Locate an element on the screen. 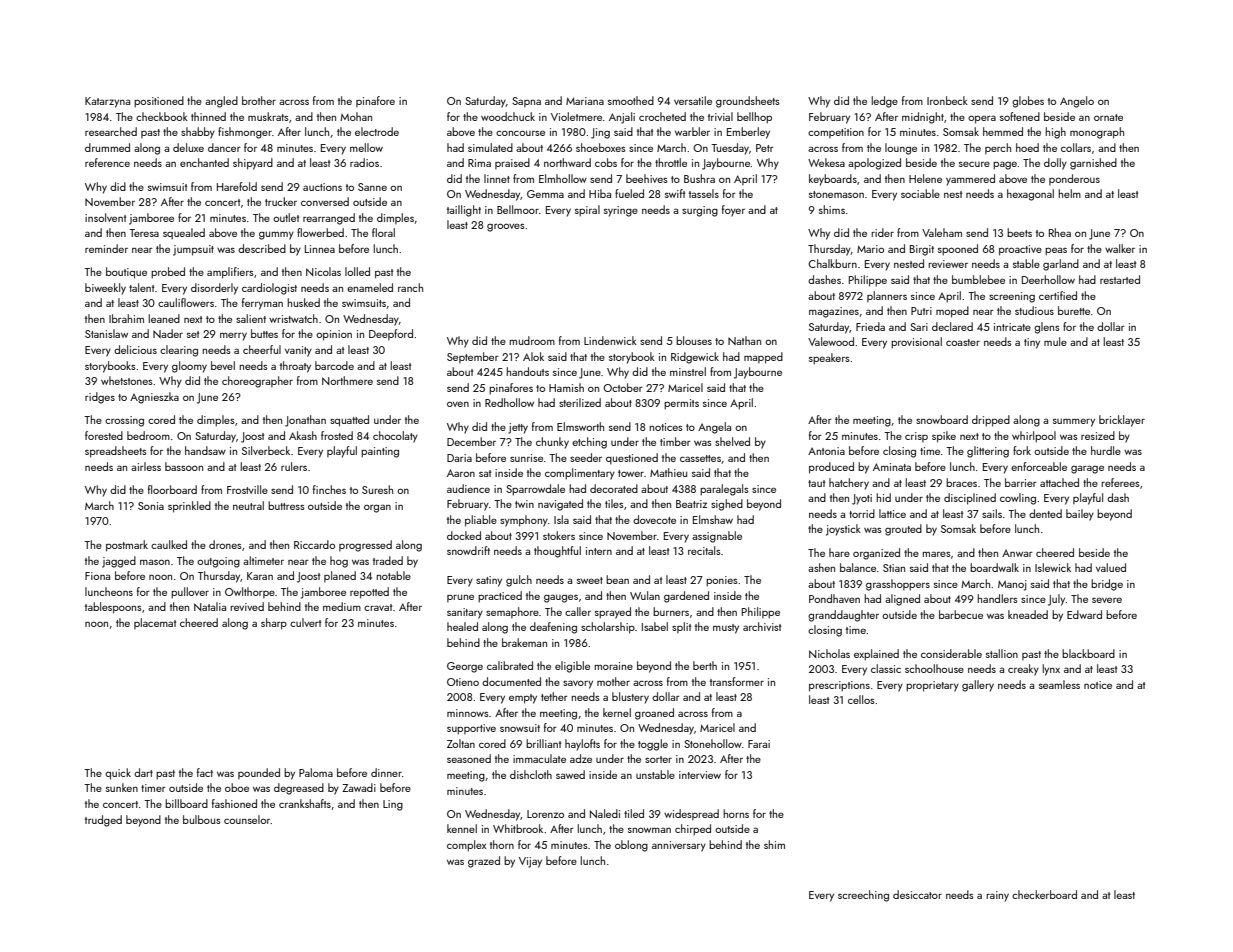 This screenshot has width=1233, height=952. taut is located at coordinates (816, 483).
